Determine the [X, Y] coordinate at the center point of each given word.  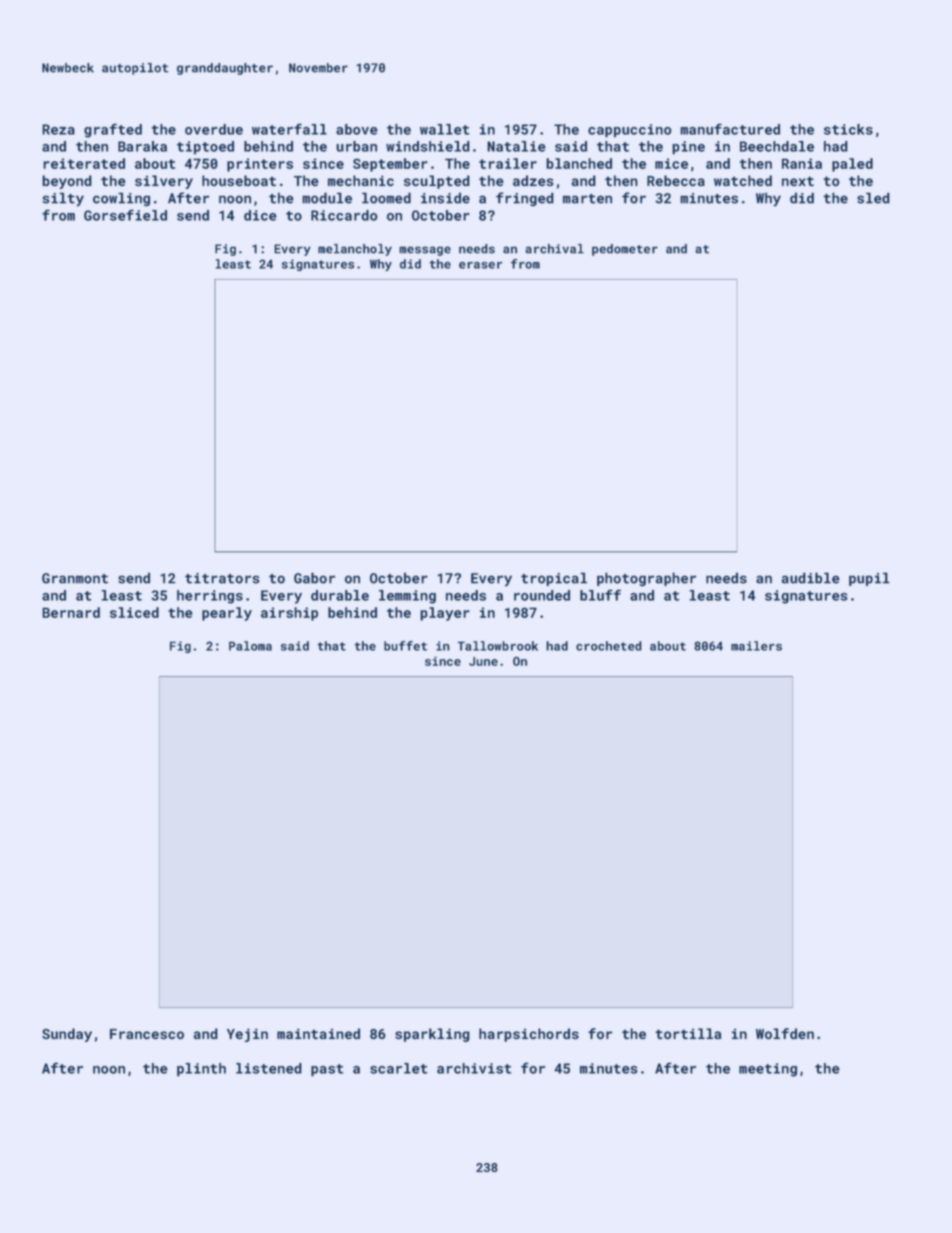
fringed [525, 199]
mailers [756, 646]
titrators [222, 578]
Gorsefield [125, 215]
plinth [201, 1070]
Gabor [314, 578]
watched [743, 180]
